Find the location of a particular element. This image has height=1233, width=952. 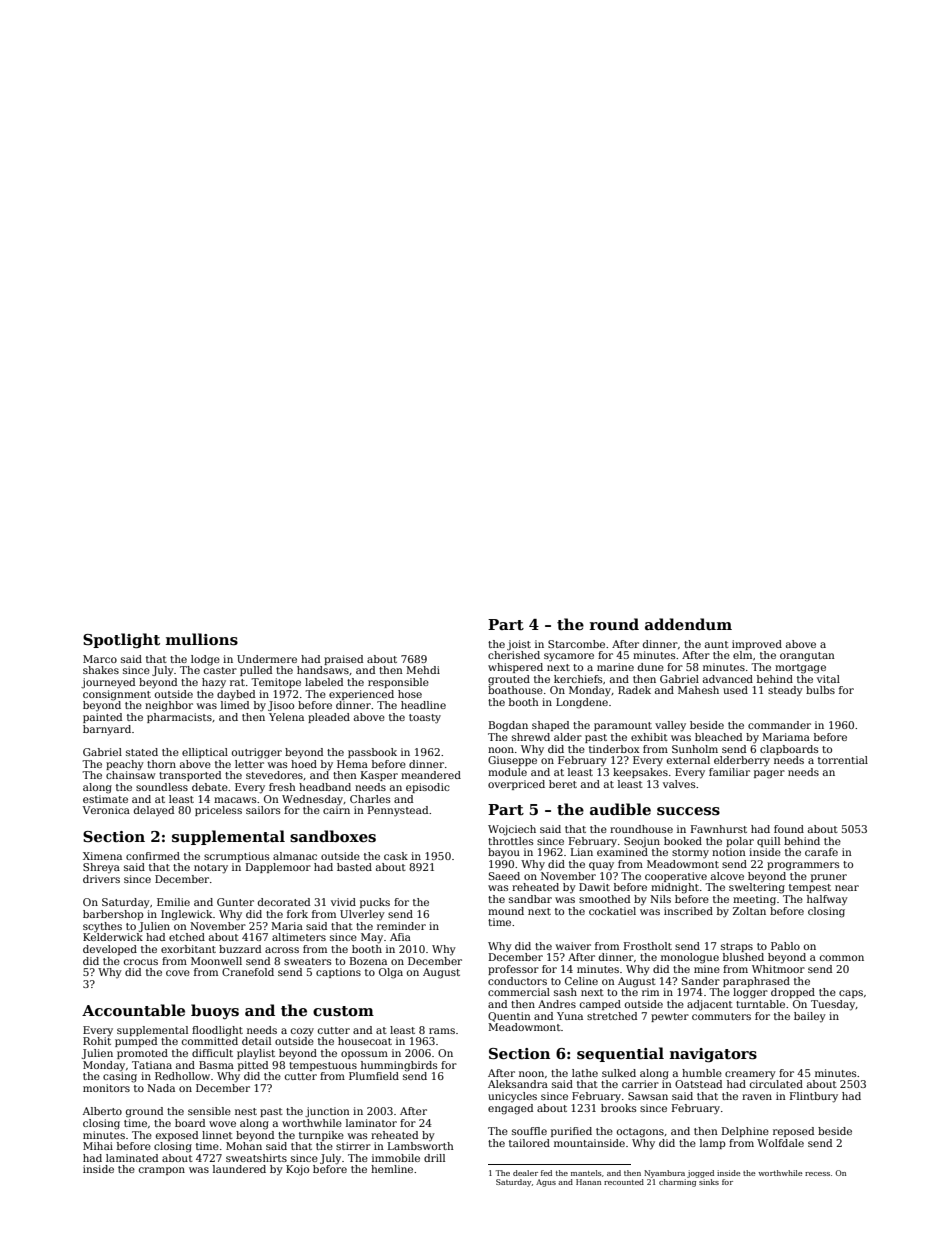

sweltering is located at coordinates (757, 888).
